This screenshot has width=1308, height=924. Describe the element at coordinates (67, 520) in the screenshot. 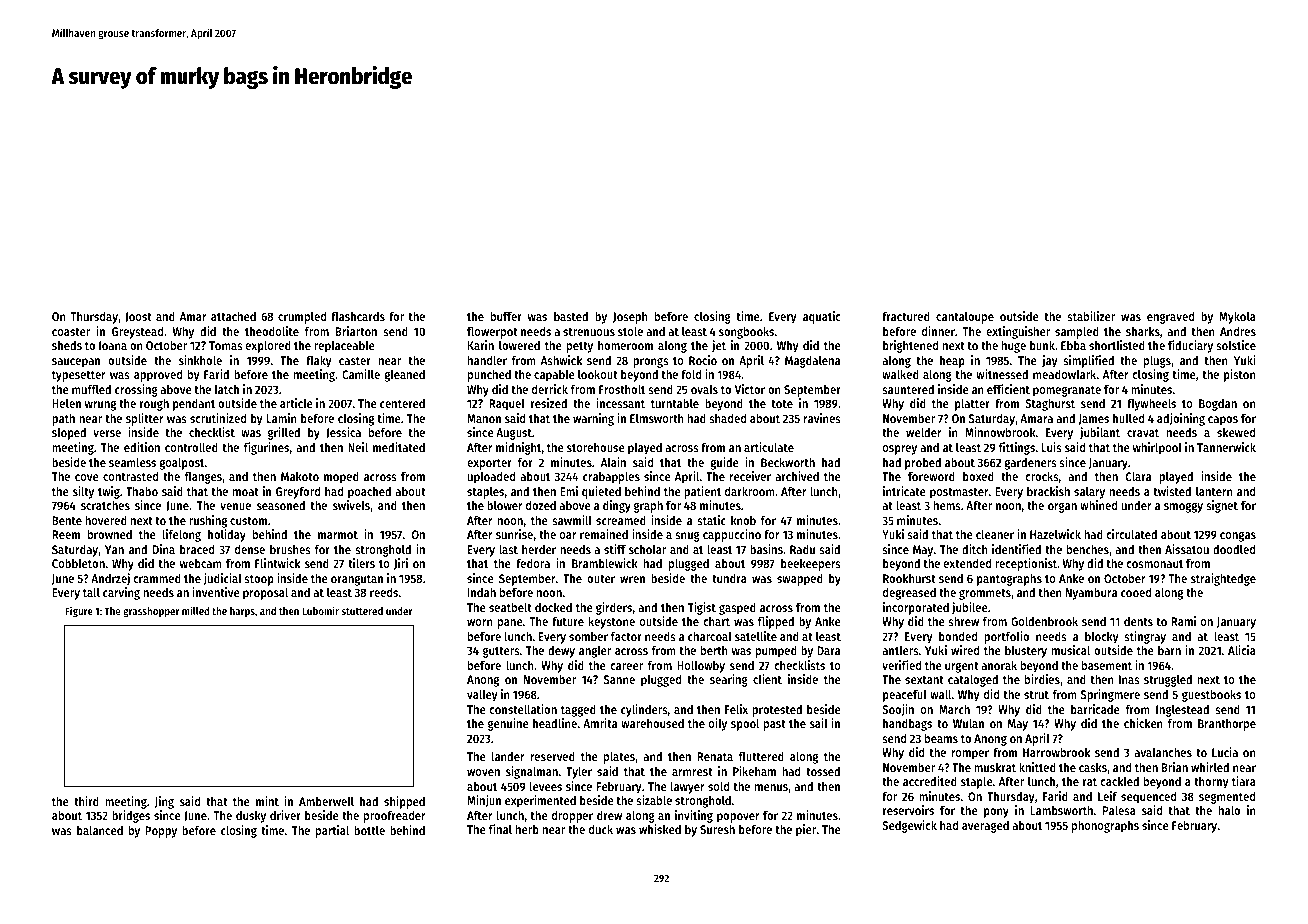

I see `Bente` at that location.
